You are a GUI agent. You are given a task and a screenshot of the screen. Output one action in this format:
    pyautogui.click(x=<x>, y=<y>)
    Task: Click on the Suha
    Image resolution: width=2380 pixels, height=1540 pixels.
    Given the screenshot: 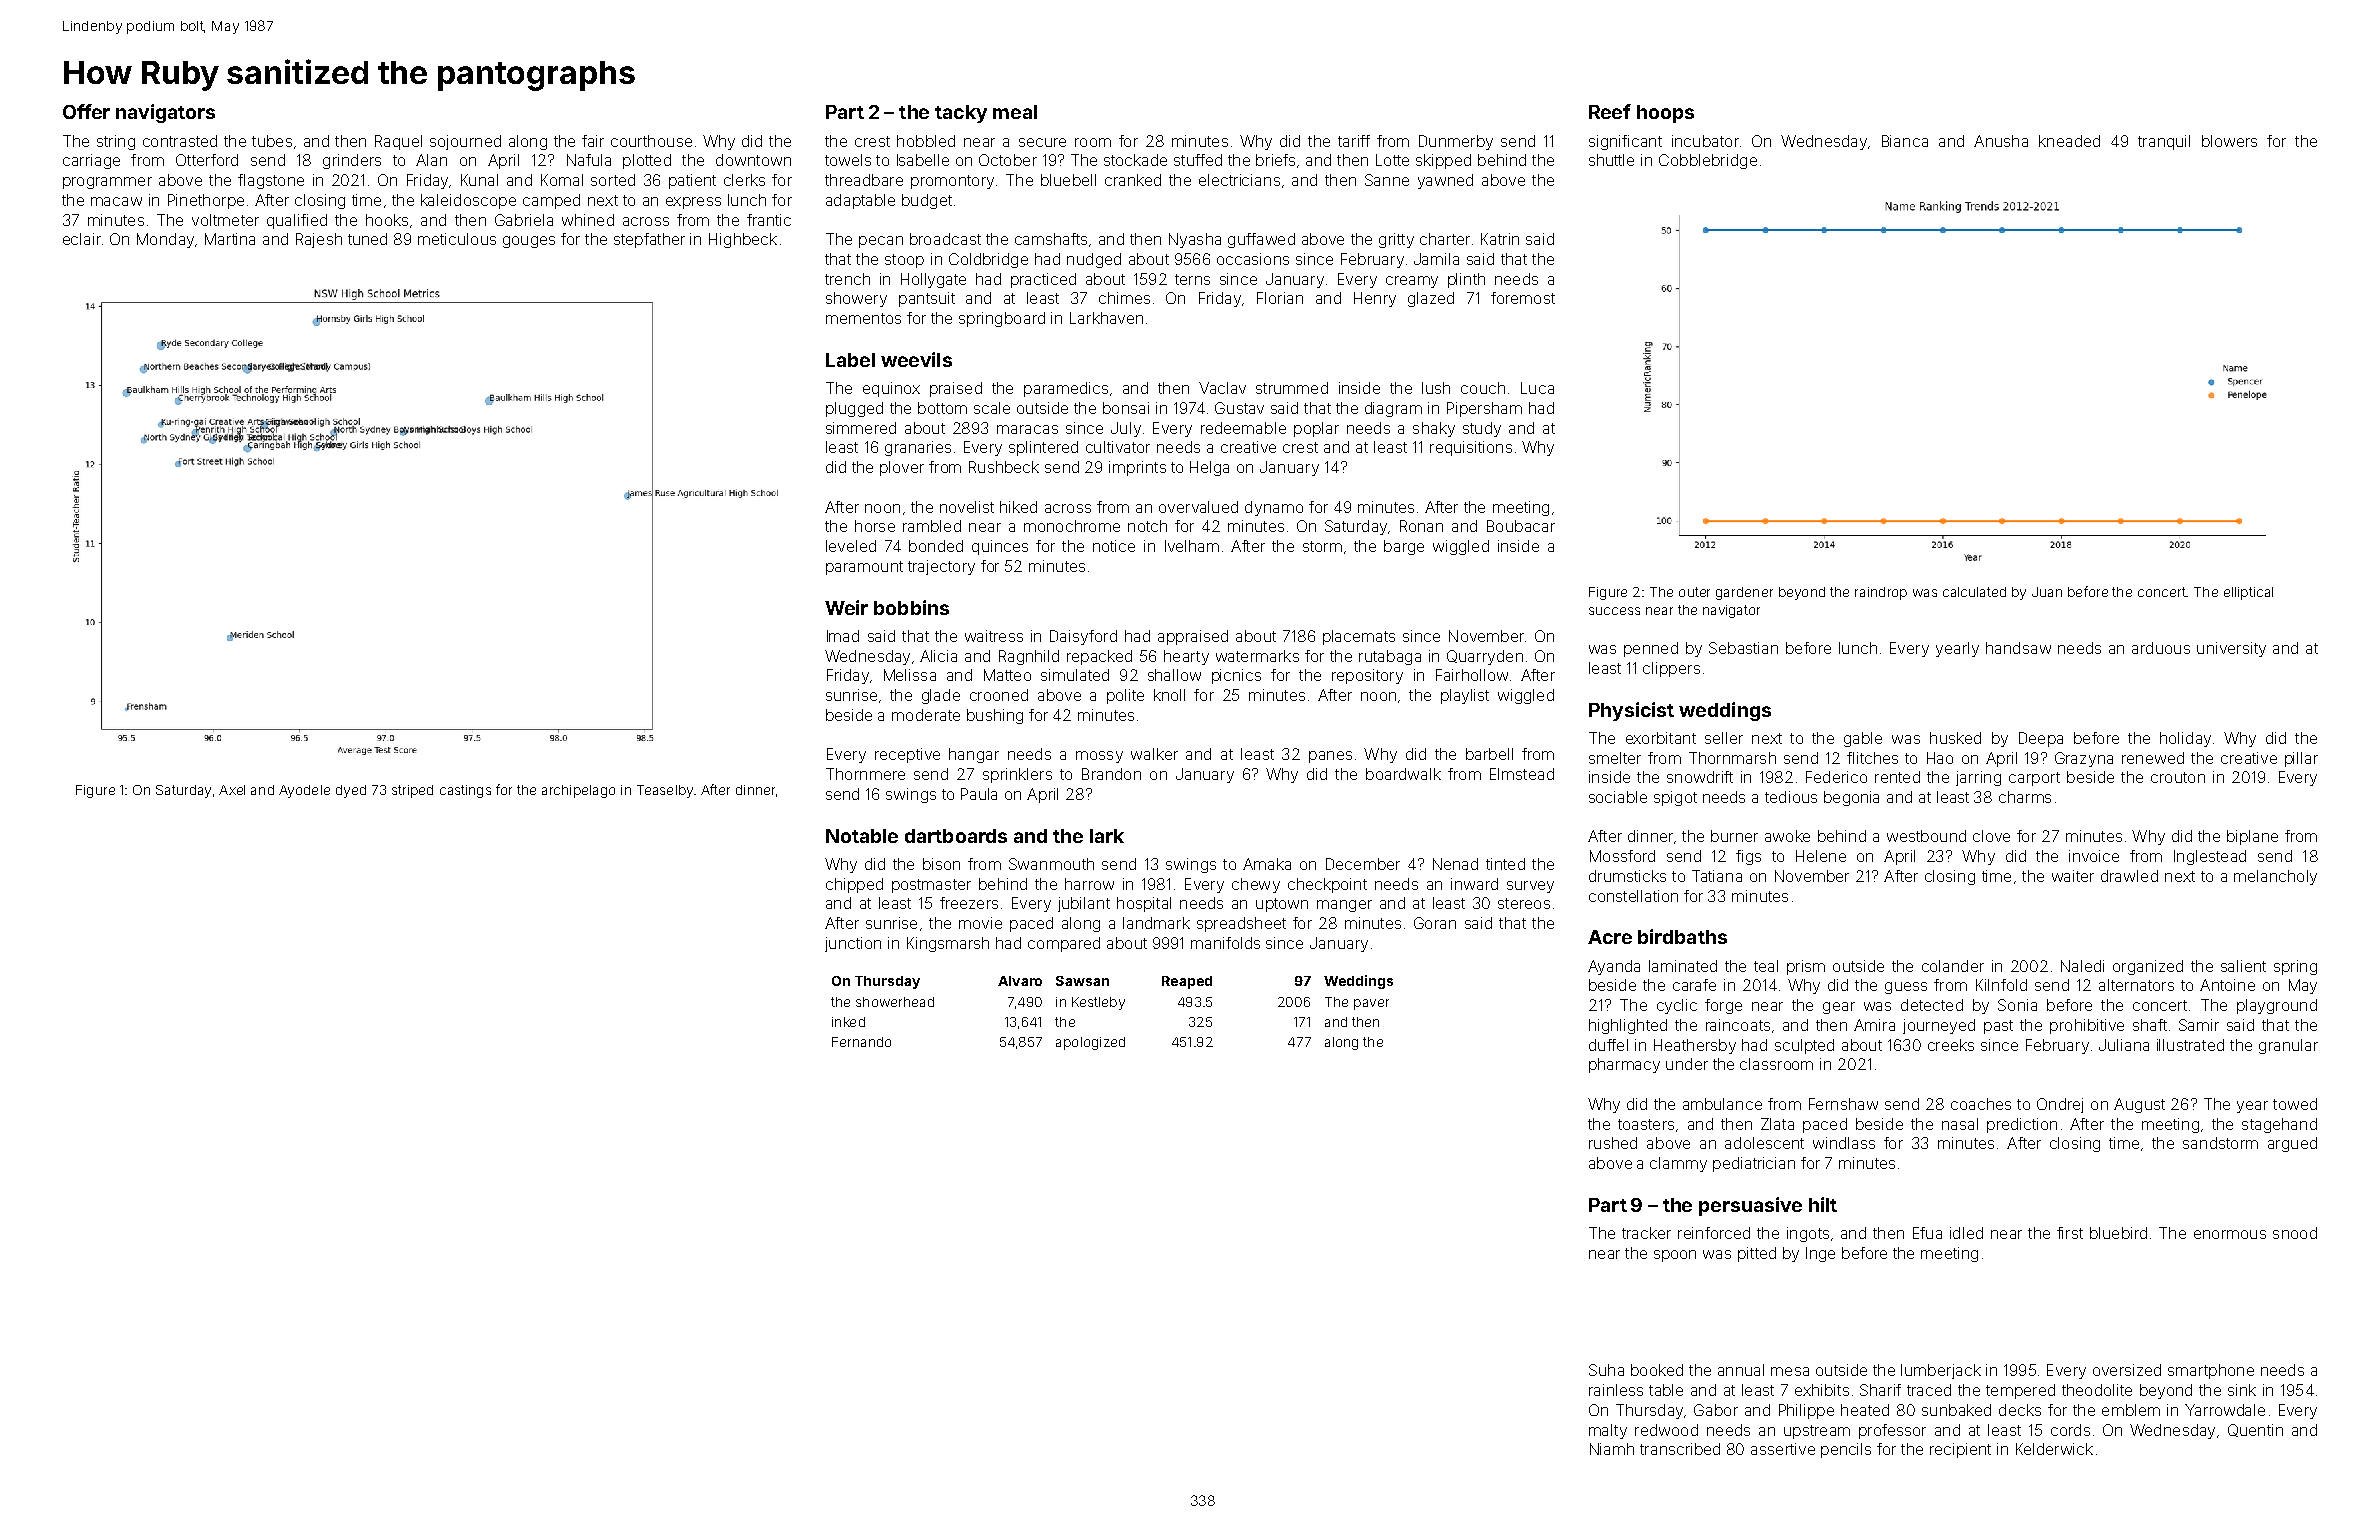 What is the action you would take?
    pyautogui.click(x=1606, y=1370)
